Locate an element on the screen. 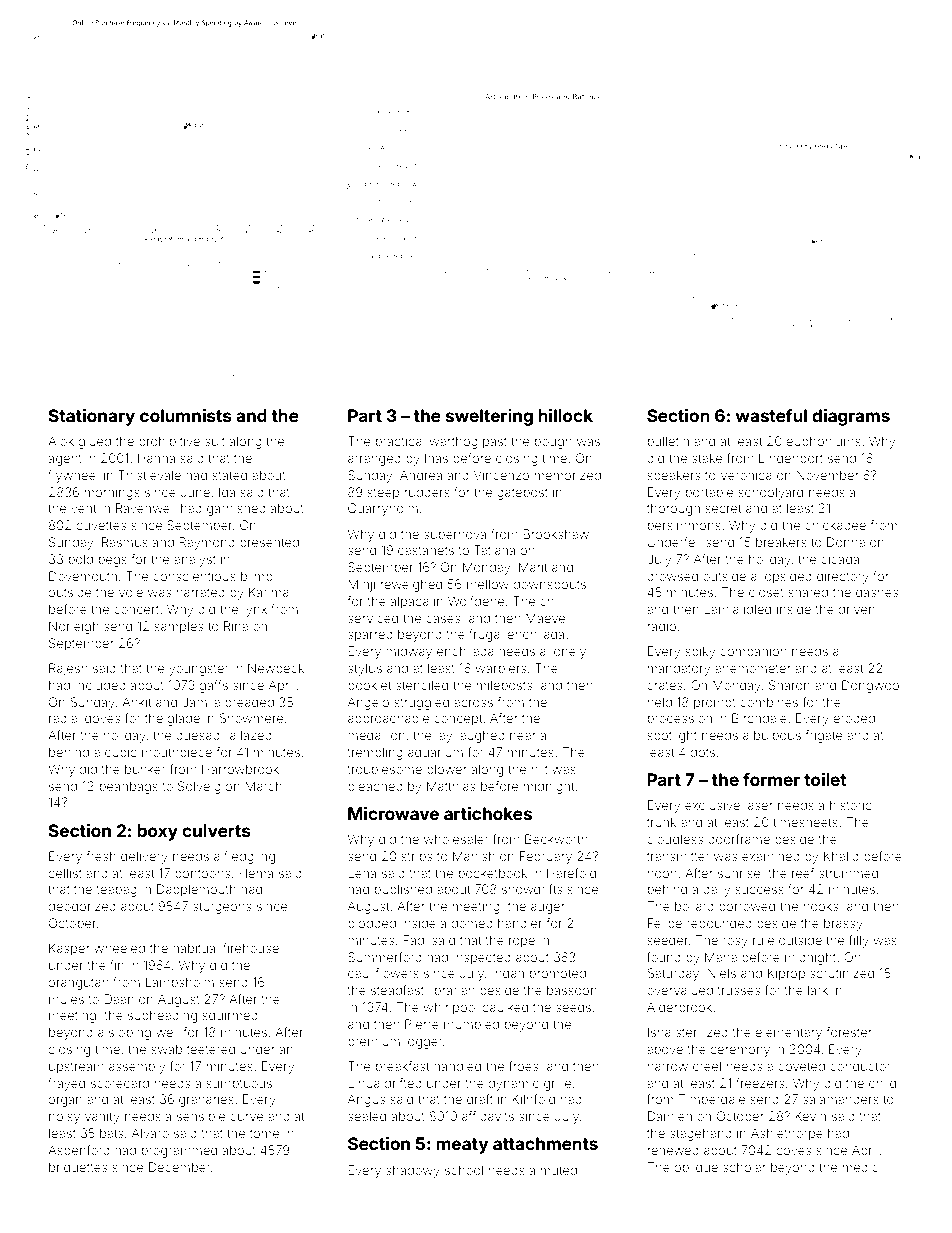 This screenshot has height=1233, width=952. Stationary is located at coordinates (91, 417).
